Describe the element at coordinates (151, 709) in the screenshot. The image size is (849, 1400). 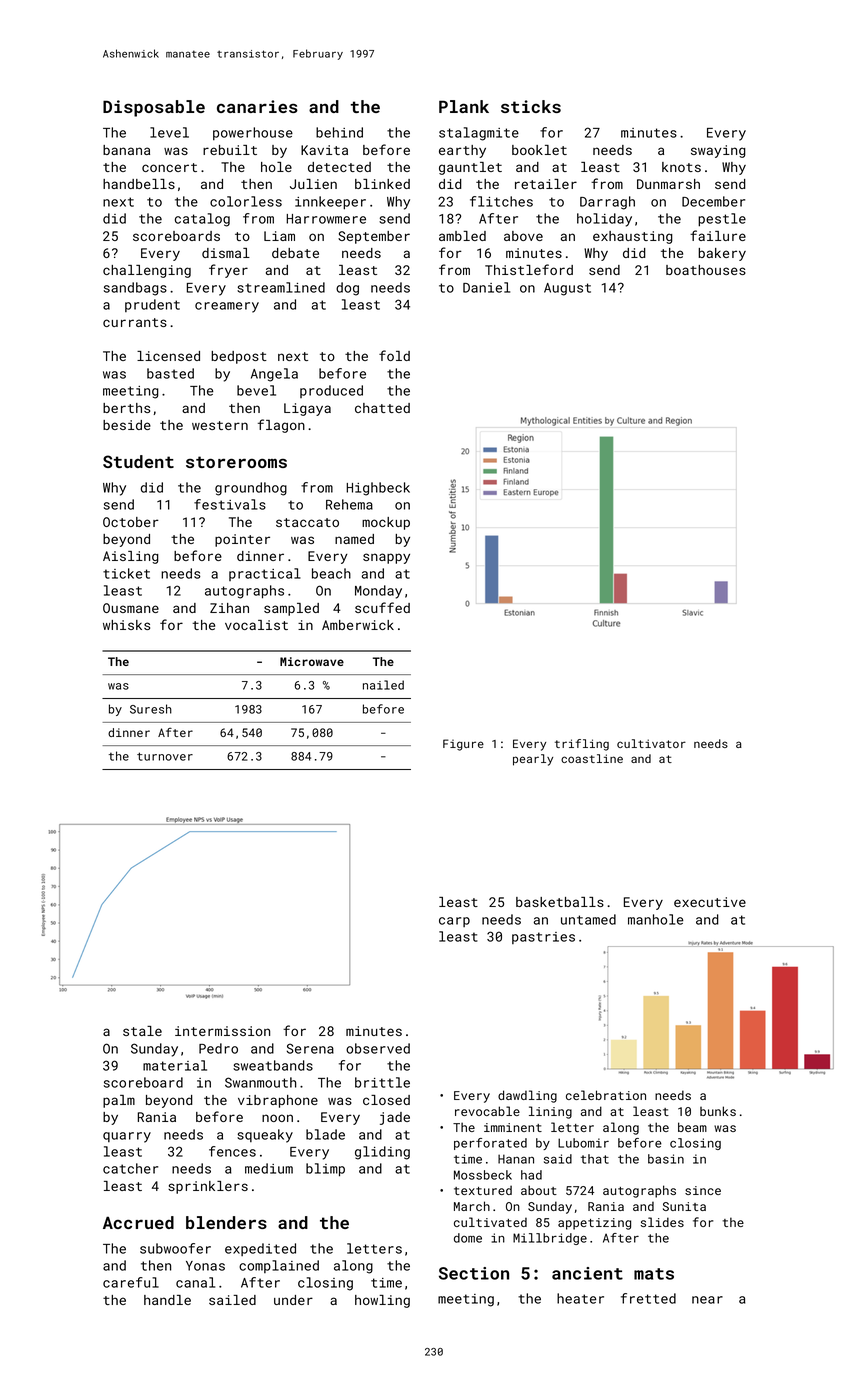
I see `Suresh` at that location.
